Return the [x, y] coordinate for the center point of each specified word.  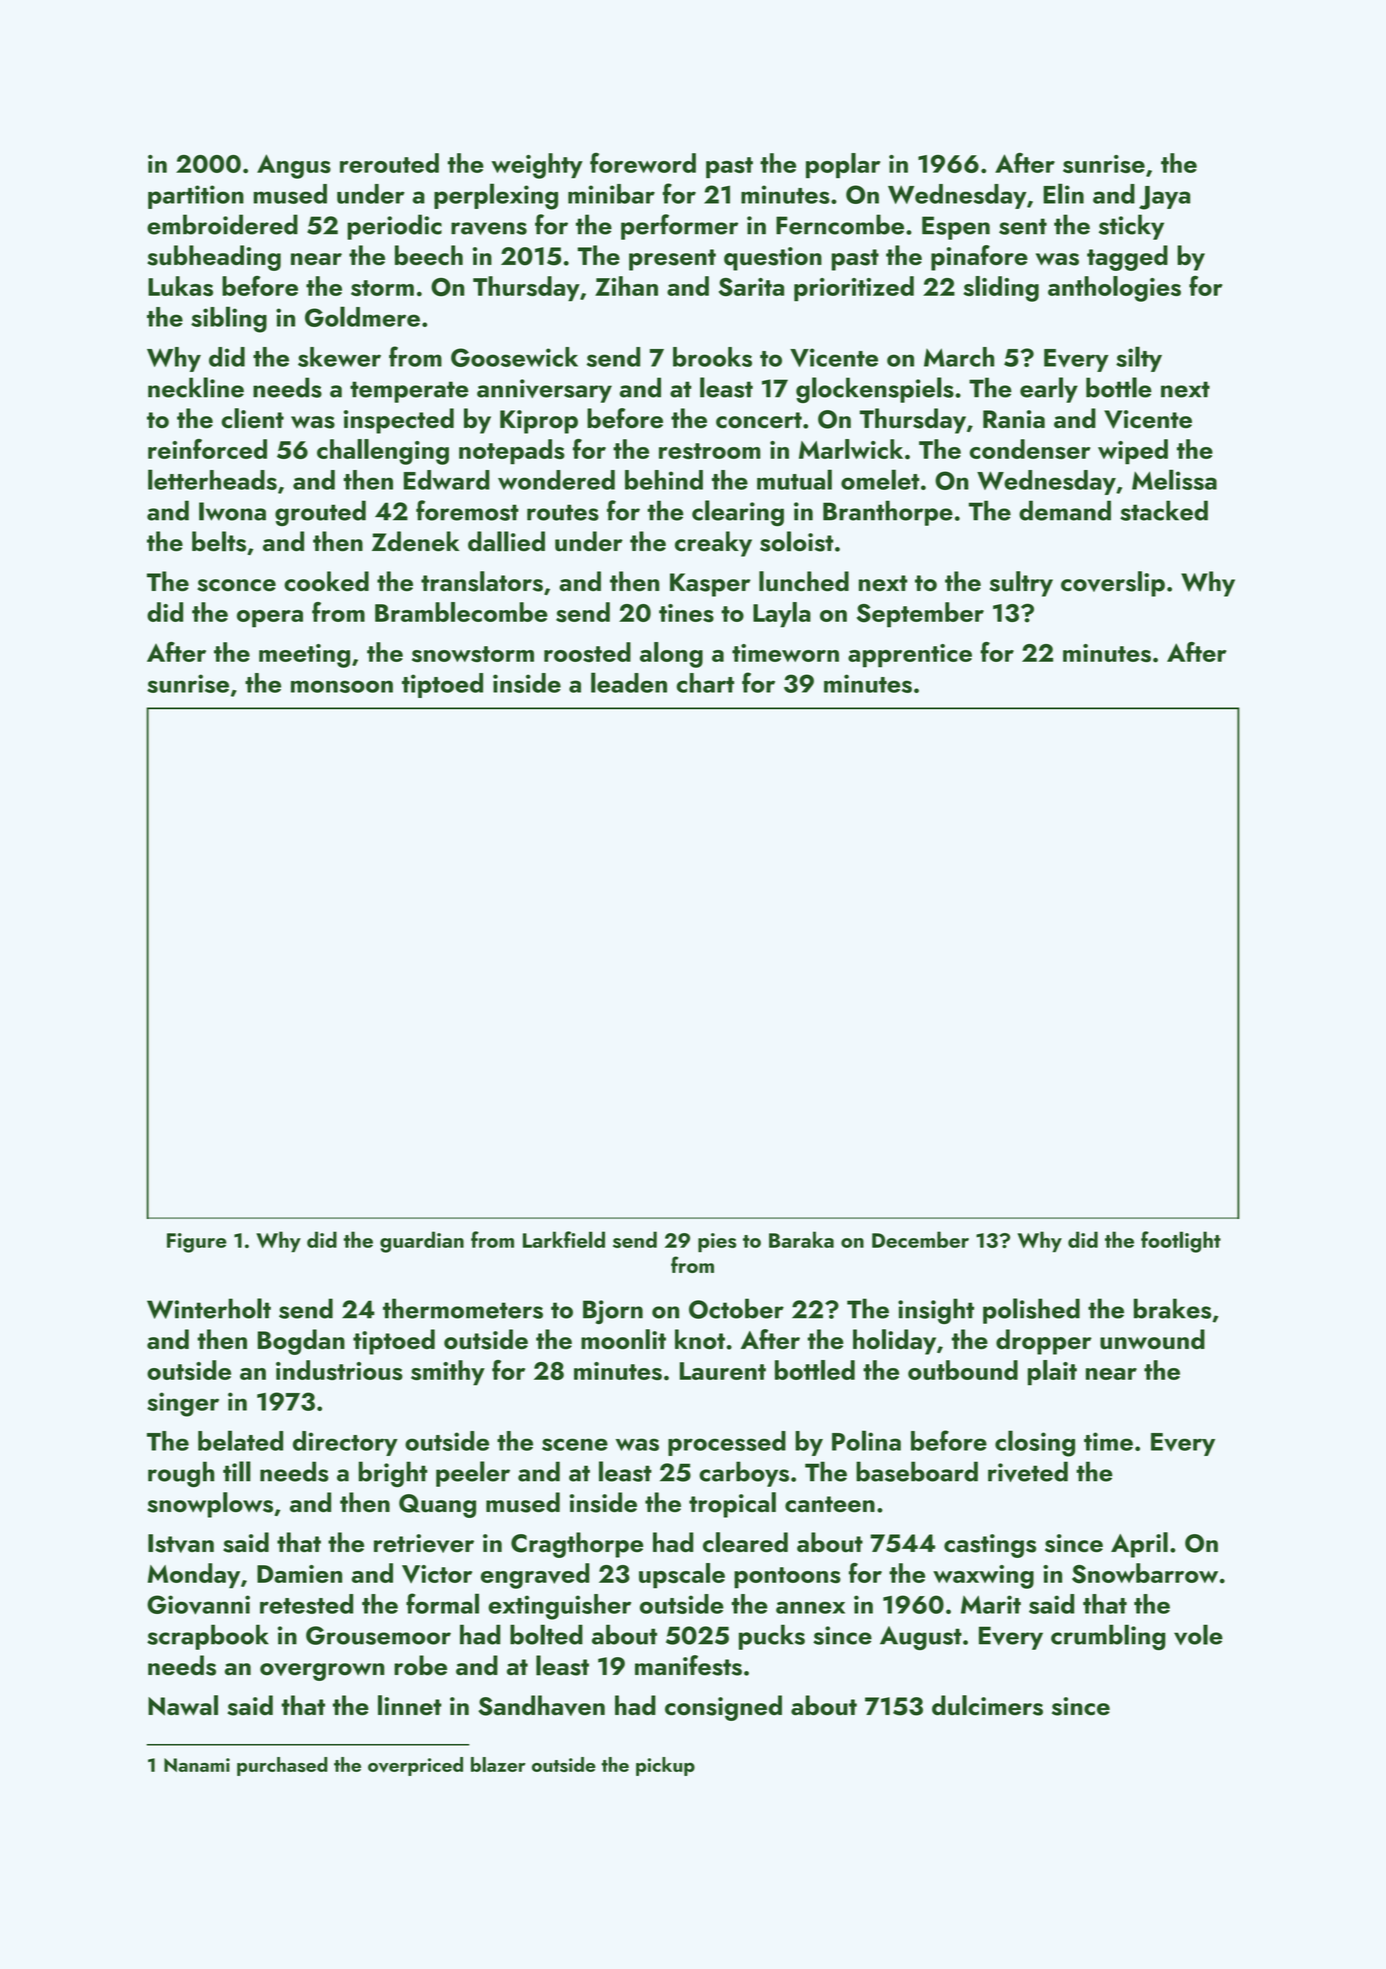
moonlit [623, 1339]
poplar [843, 165]
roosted [587, 652]
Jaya [1164, 198]
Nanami [197, 1765]
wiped [1133, 452]
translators [482, 581]
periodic [394, 227]
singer [183, 1404]
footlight [1181, 1242]
